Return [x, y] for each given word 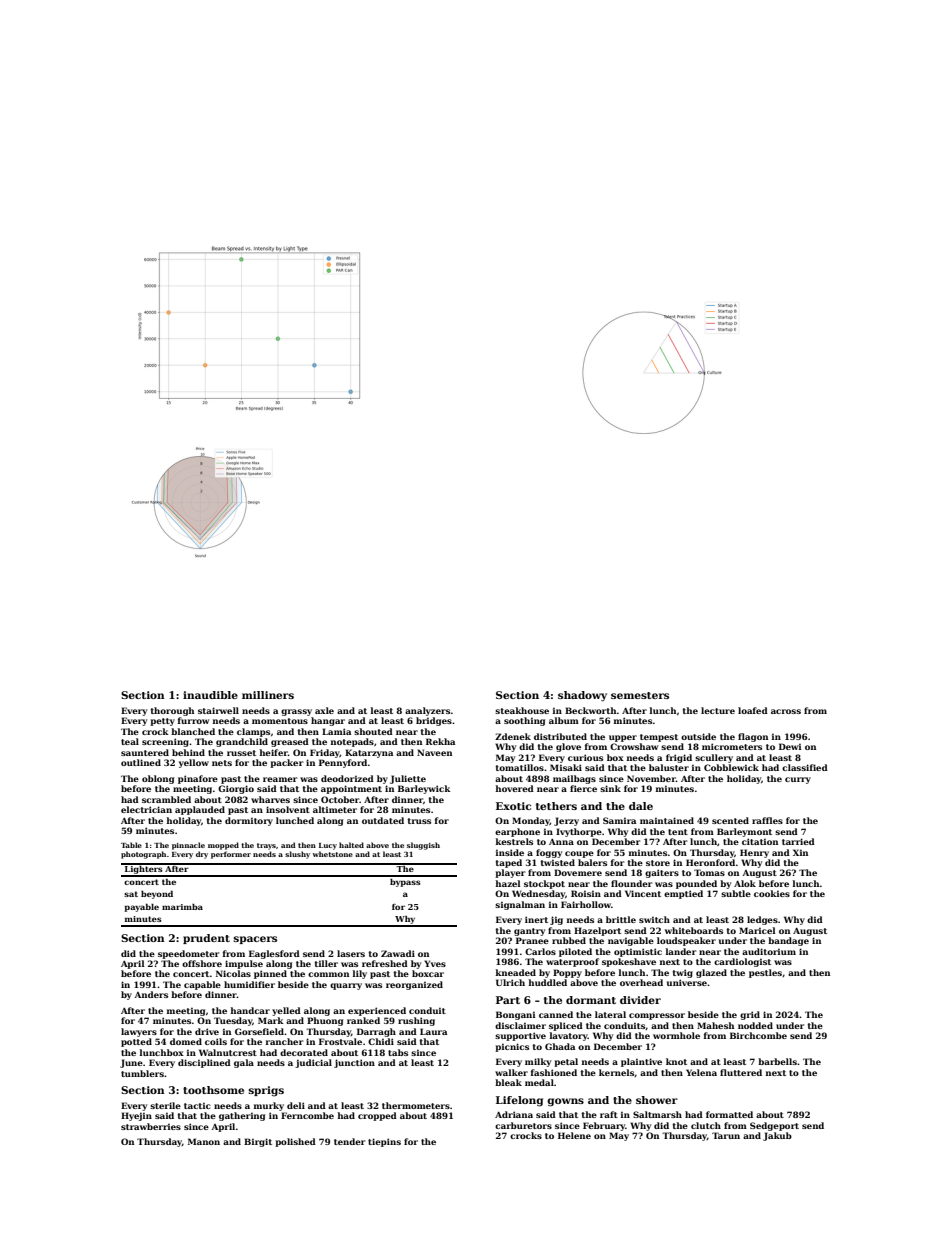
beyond [157, 895]
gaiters [662, 873]
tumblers [142, 1073]
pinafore [198, 779]
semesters [640, 695]
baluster [669, 767]
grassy [296, 712]
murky [269, 1106]
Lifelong [519, 1101]
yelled [286, 1011]
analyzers [427, 711]
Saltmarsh [657, 1114]
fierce [583, 788]
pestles [765, 973]
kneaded [516, 972]
